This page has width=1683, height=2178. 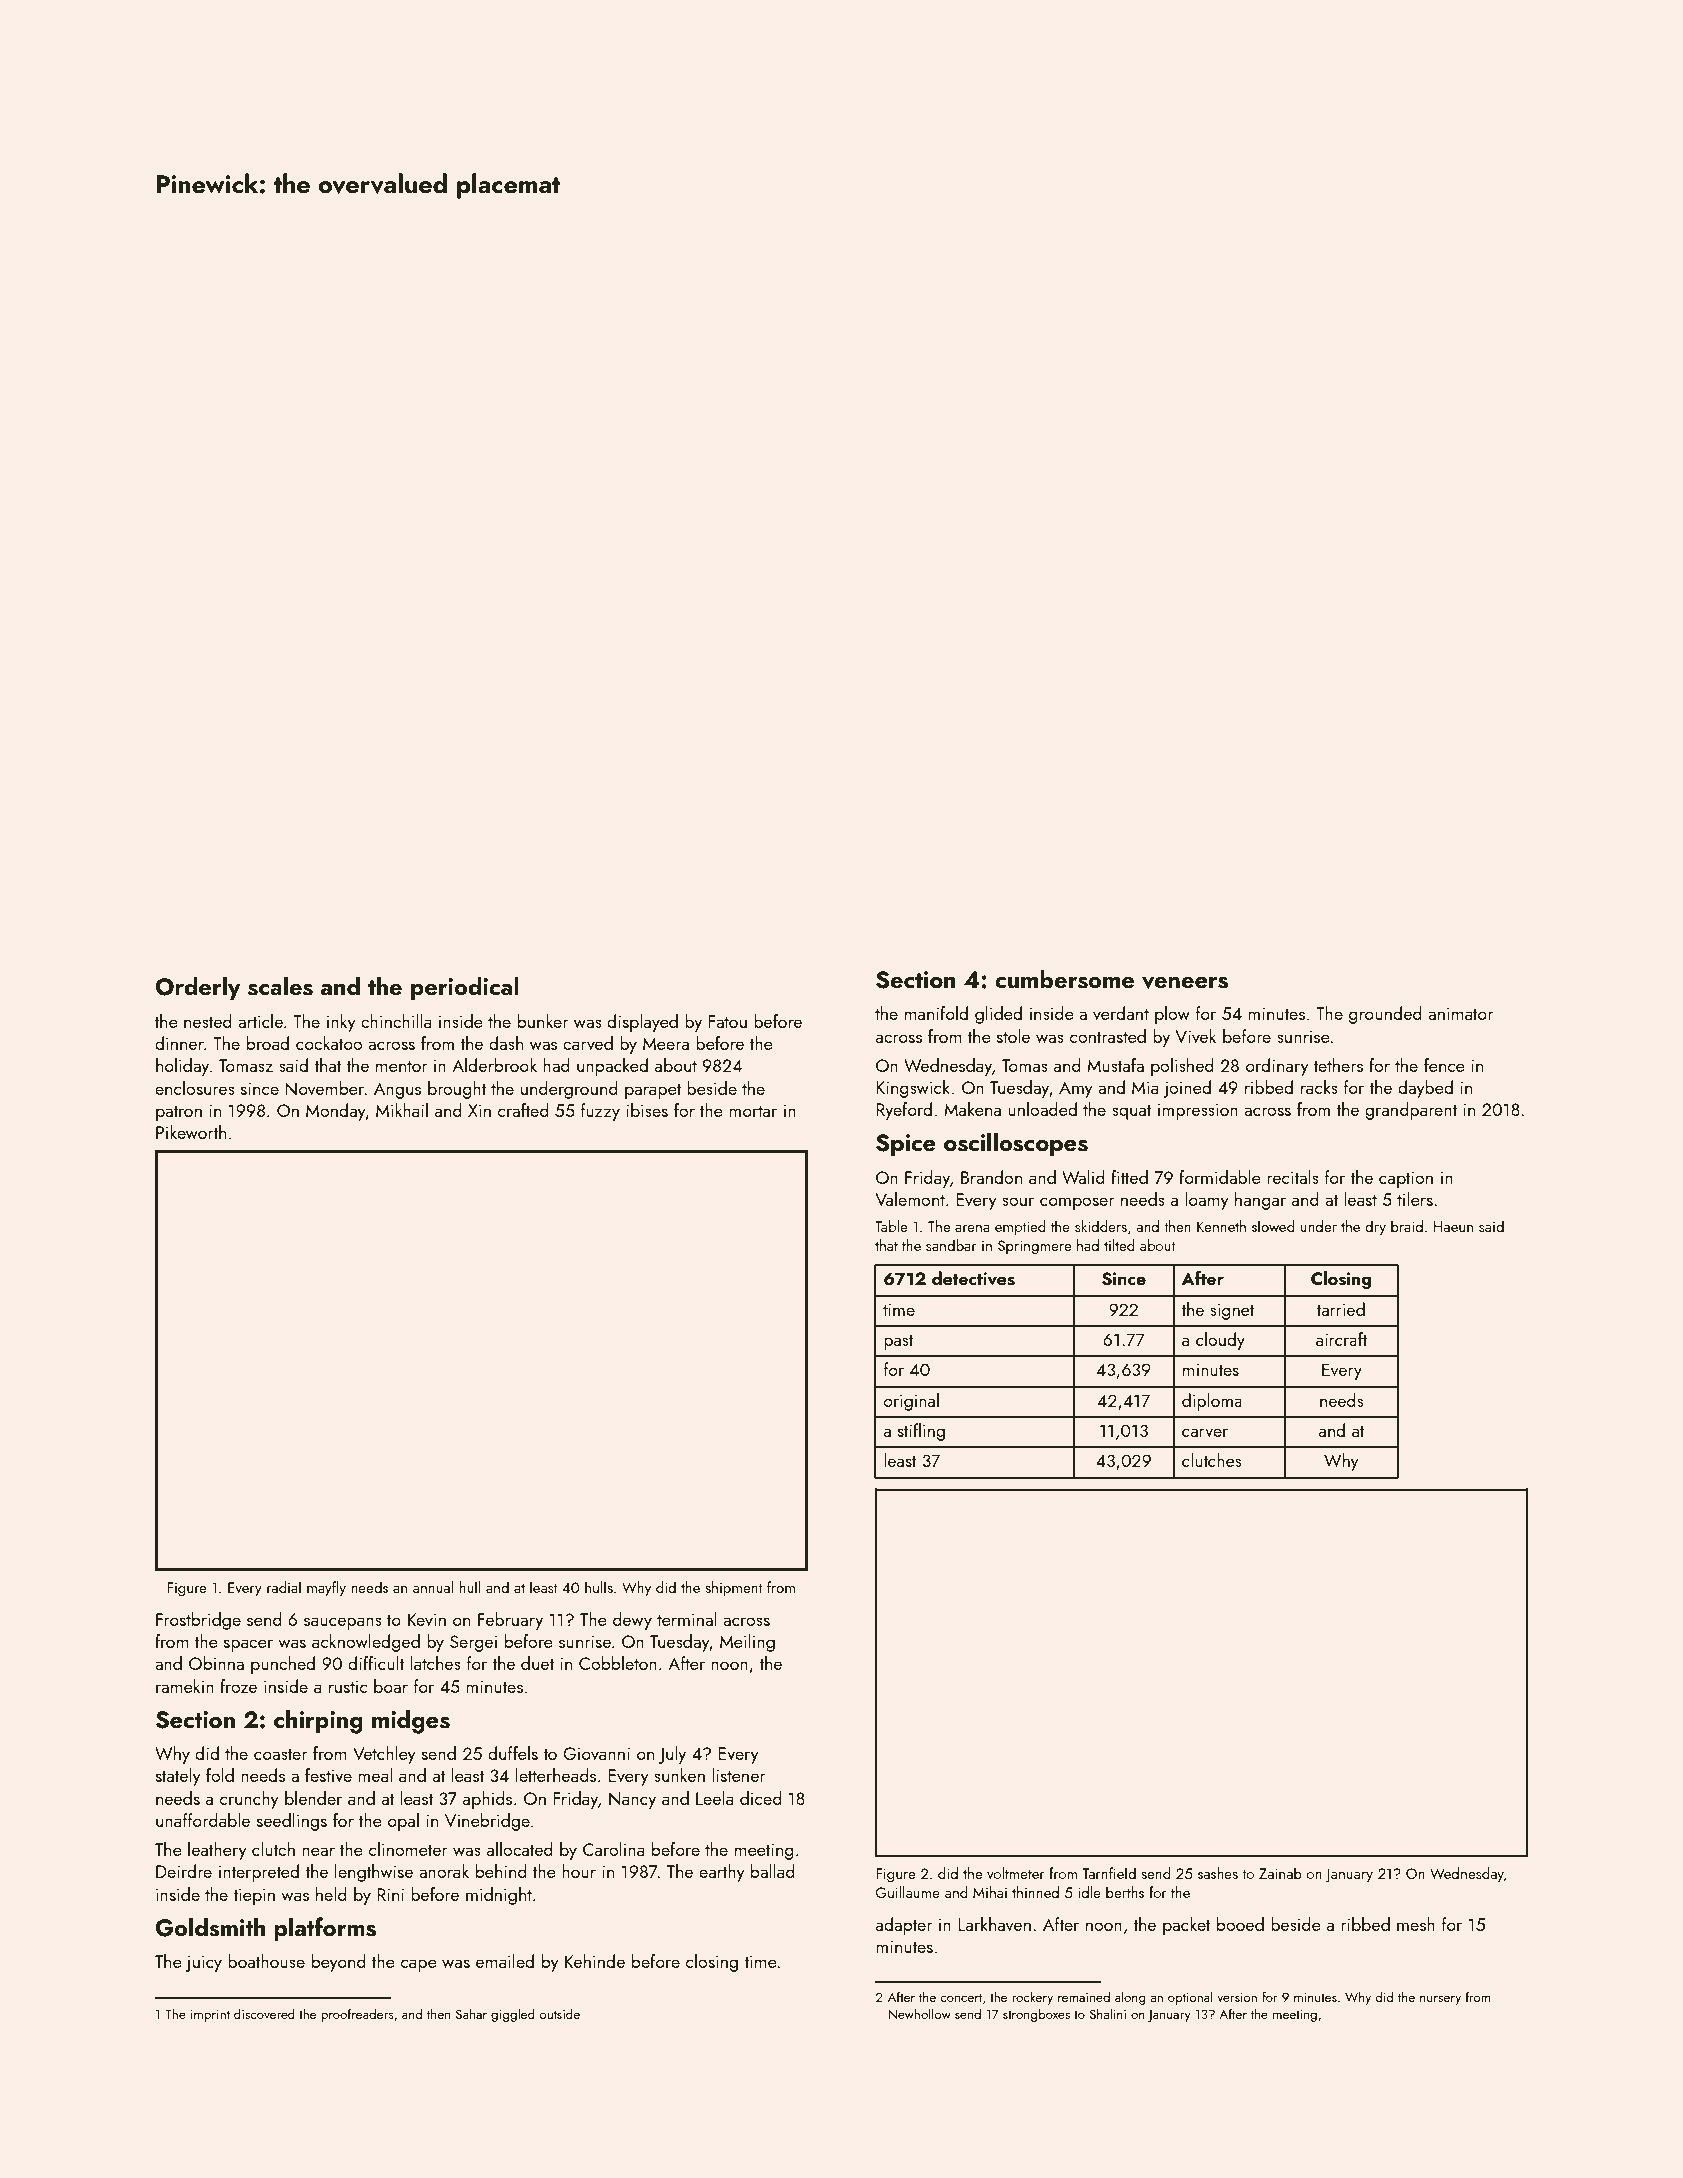 I want to click on stifling, so click(x=921, y=1432).
